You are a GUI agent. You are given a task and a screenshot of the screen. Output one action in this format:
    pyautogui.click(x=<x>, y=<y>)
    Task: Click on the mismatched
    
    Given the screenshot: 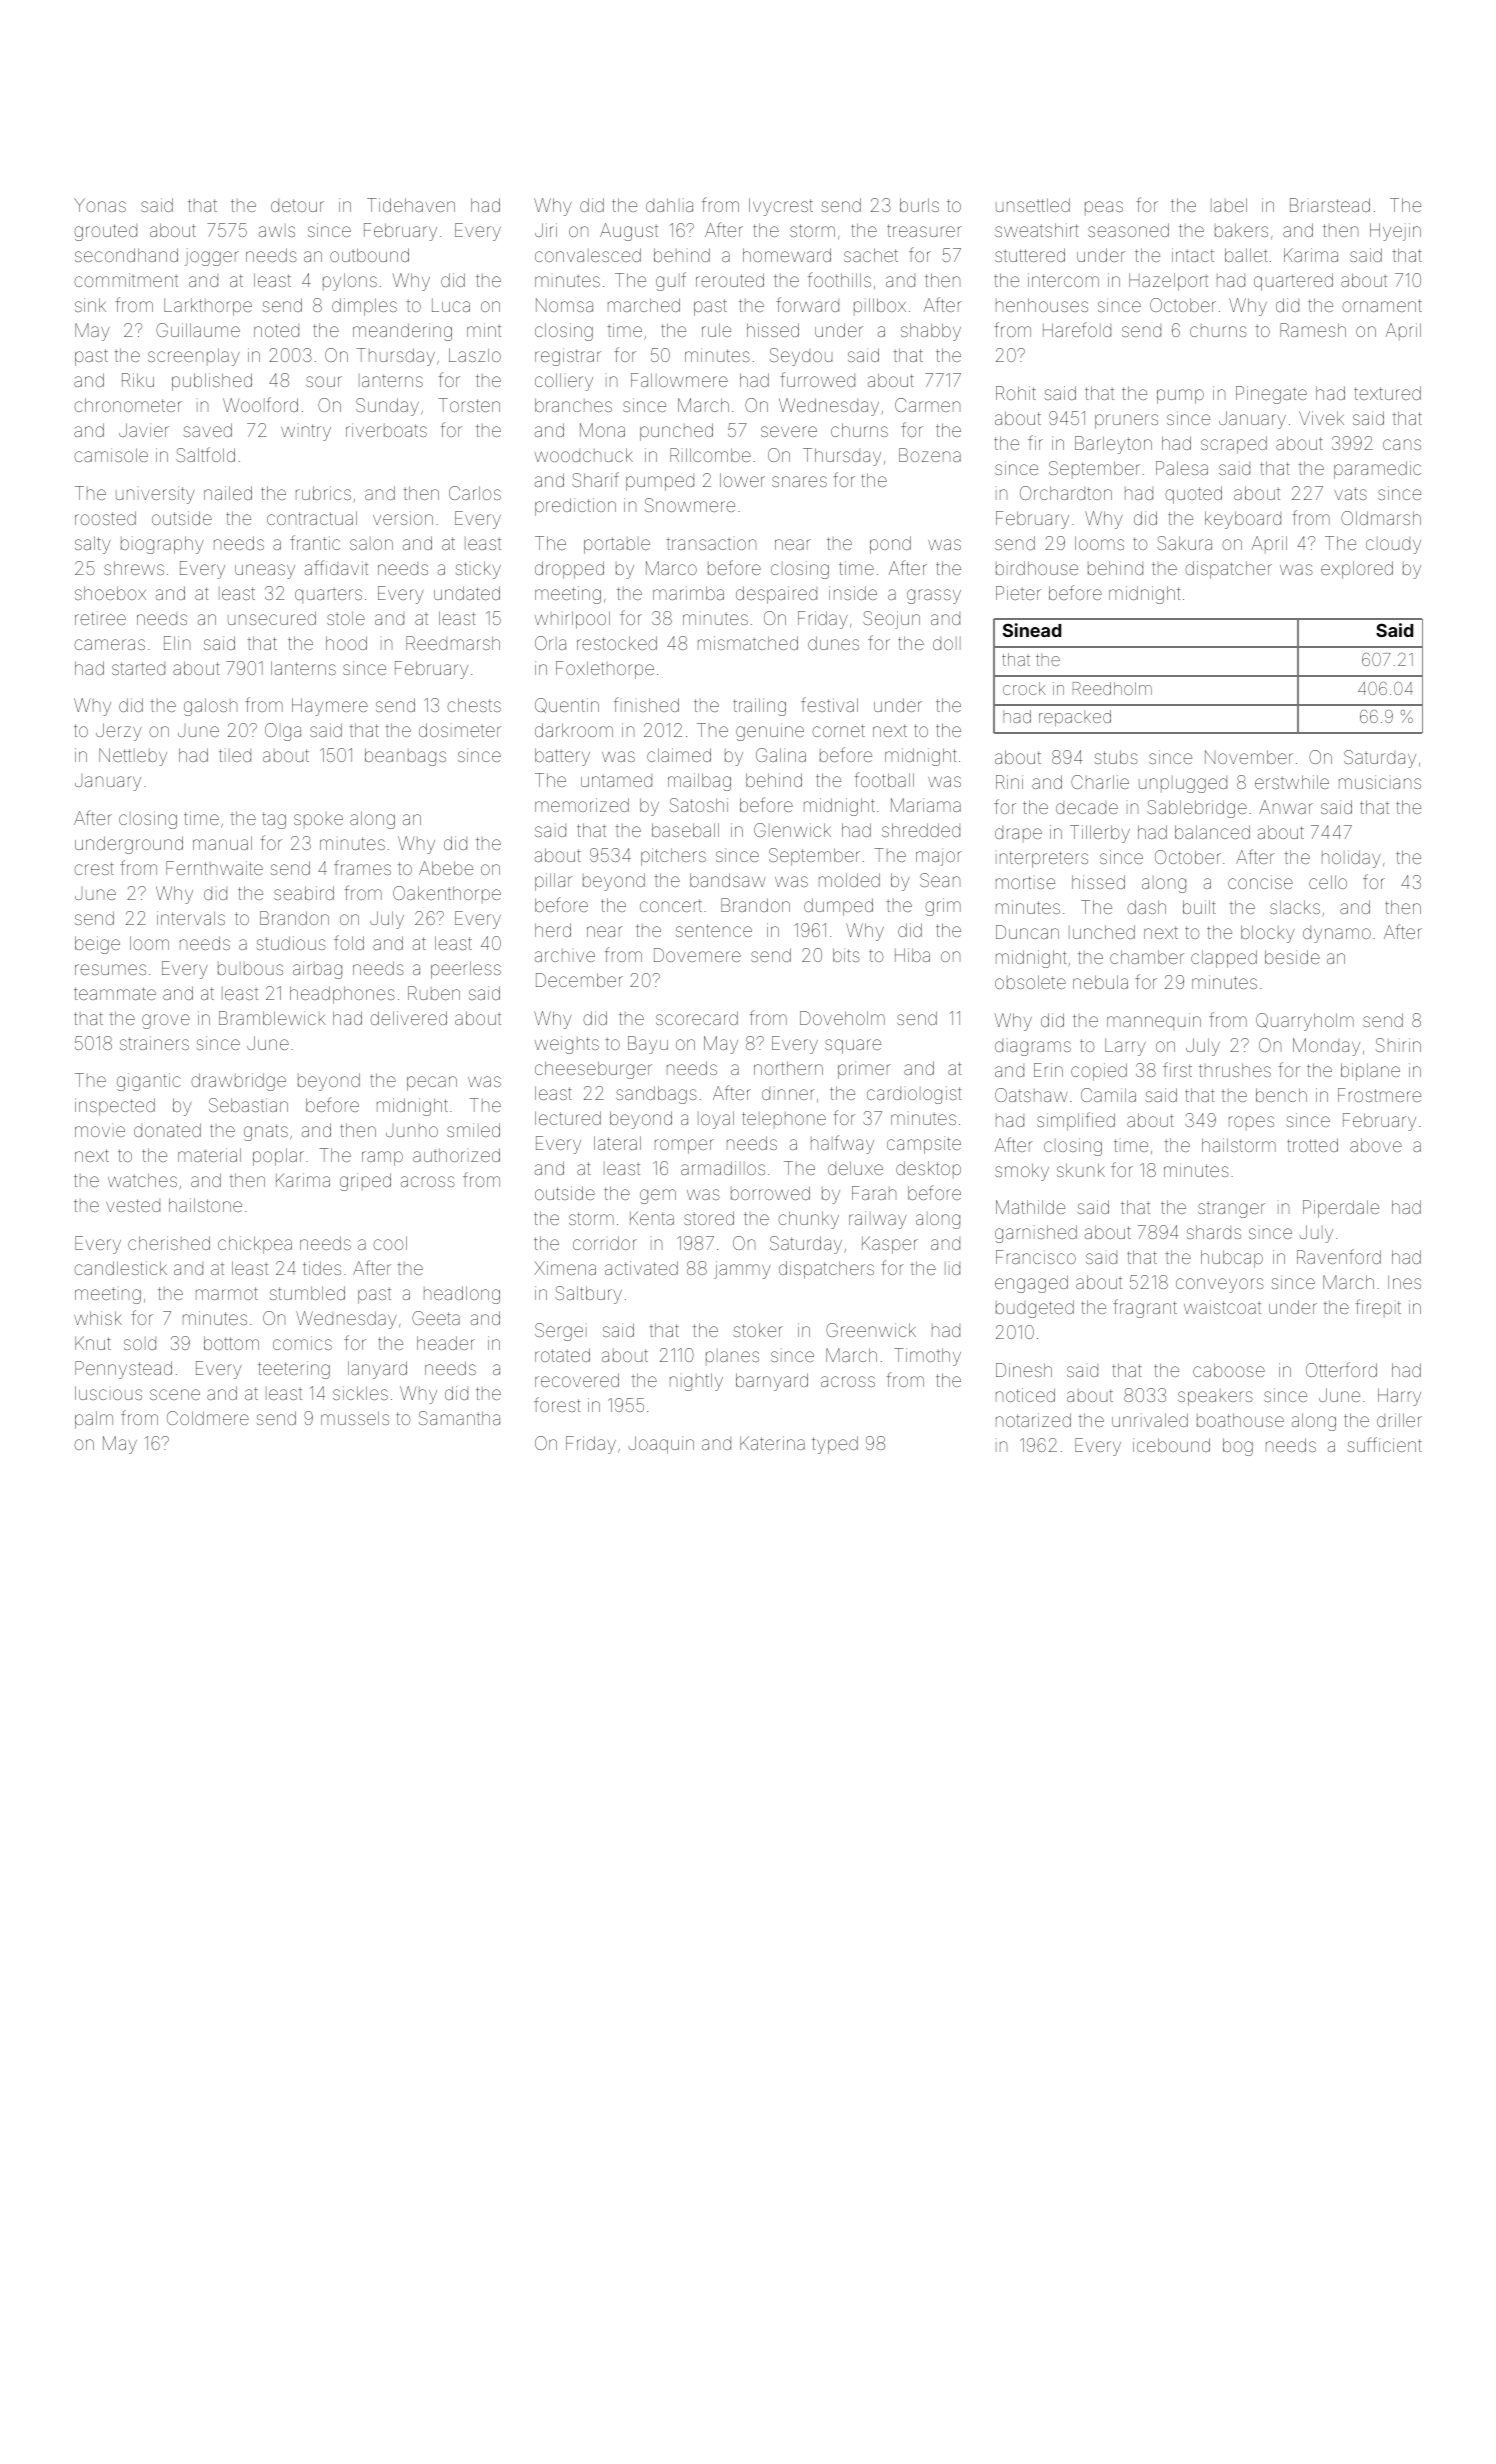 What is the action you would take?
    pyautogui.click(x=748, y=643)
